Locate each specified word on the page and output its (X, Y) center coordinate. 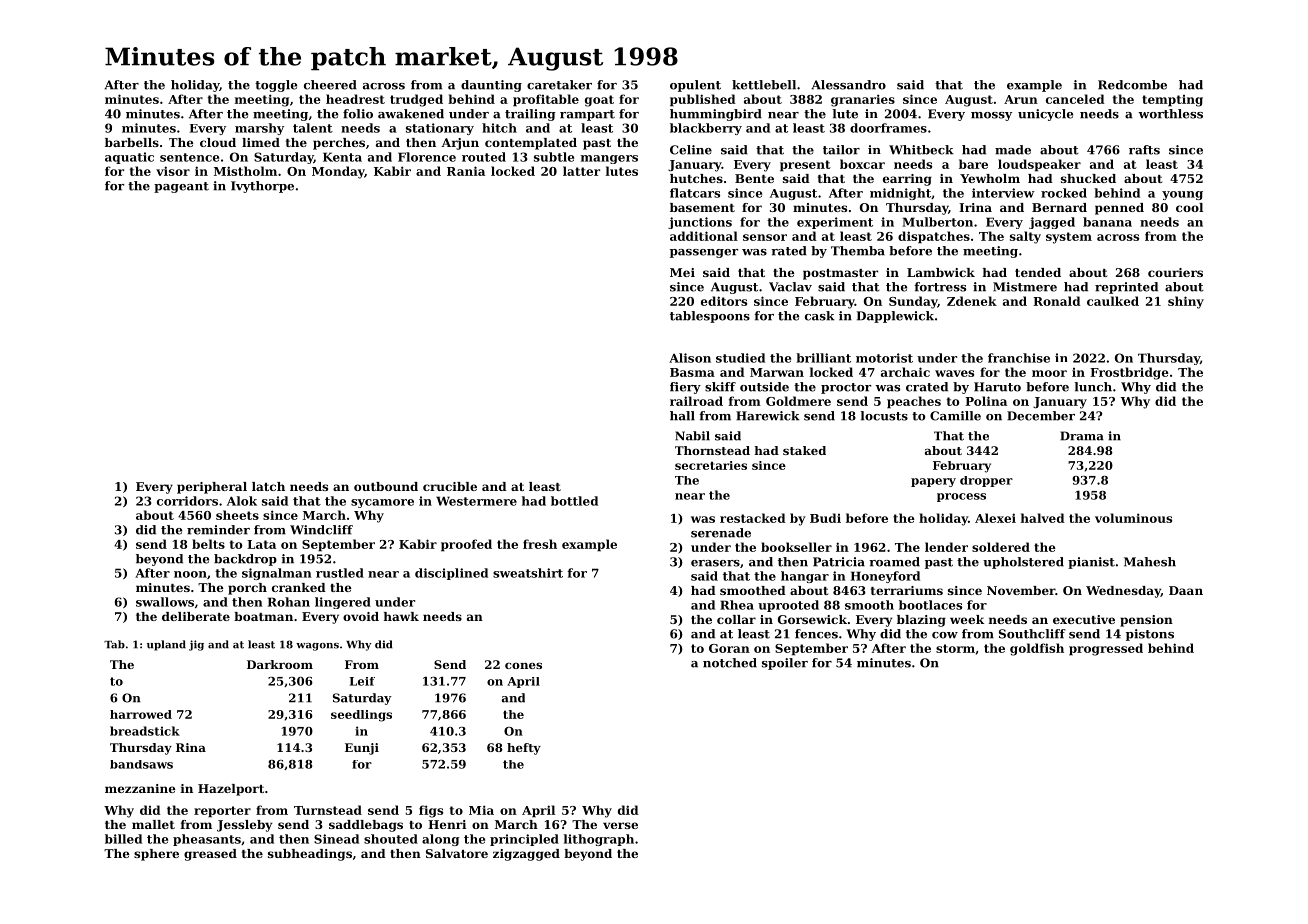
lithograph (599, 840)
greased (210, 855)
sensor (765, 237)
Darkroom (280, 664)
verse (620, 825)
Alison (690, 358)
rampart (587, 115)
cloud (218, 142)
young (1182, 195)
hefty (524, 749)
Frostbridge (1129, 373)
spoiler (785, 664)
